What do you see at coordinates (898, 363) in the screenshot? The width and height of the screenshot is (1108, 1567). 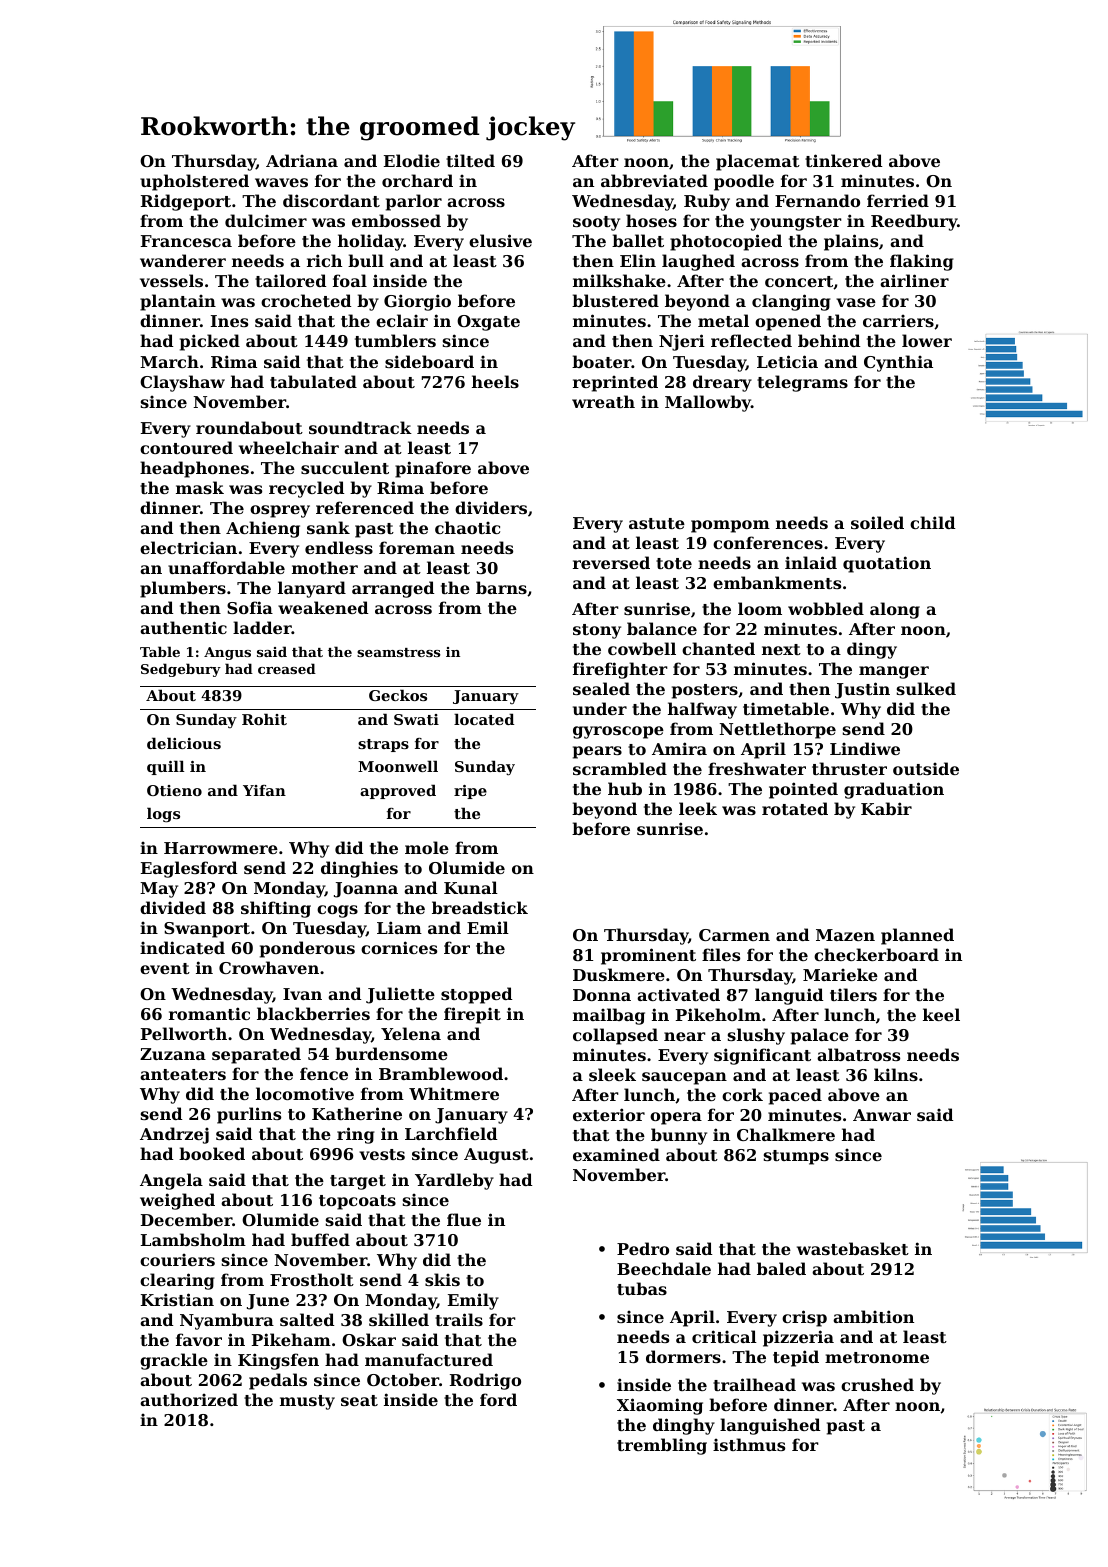 I see `Cynthia` at bounding box center [898, 363].
